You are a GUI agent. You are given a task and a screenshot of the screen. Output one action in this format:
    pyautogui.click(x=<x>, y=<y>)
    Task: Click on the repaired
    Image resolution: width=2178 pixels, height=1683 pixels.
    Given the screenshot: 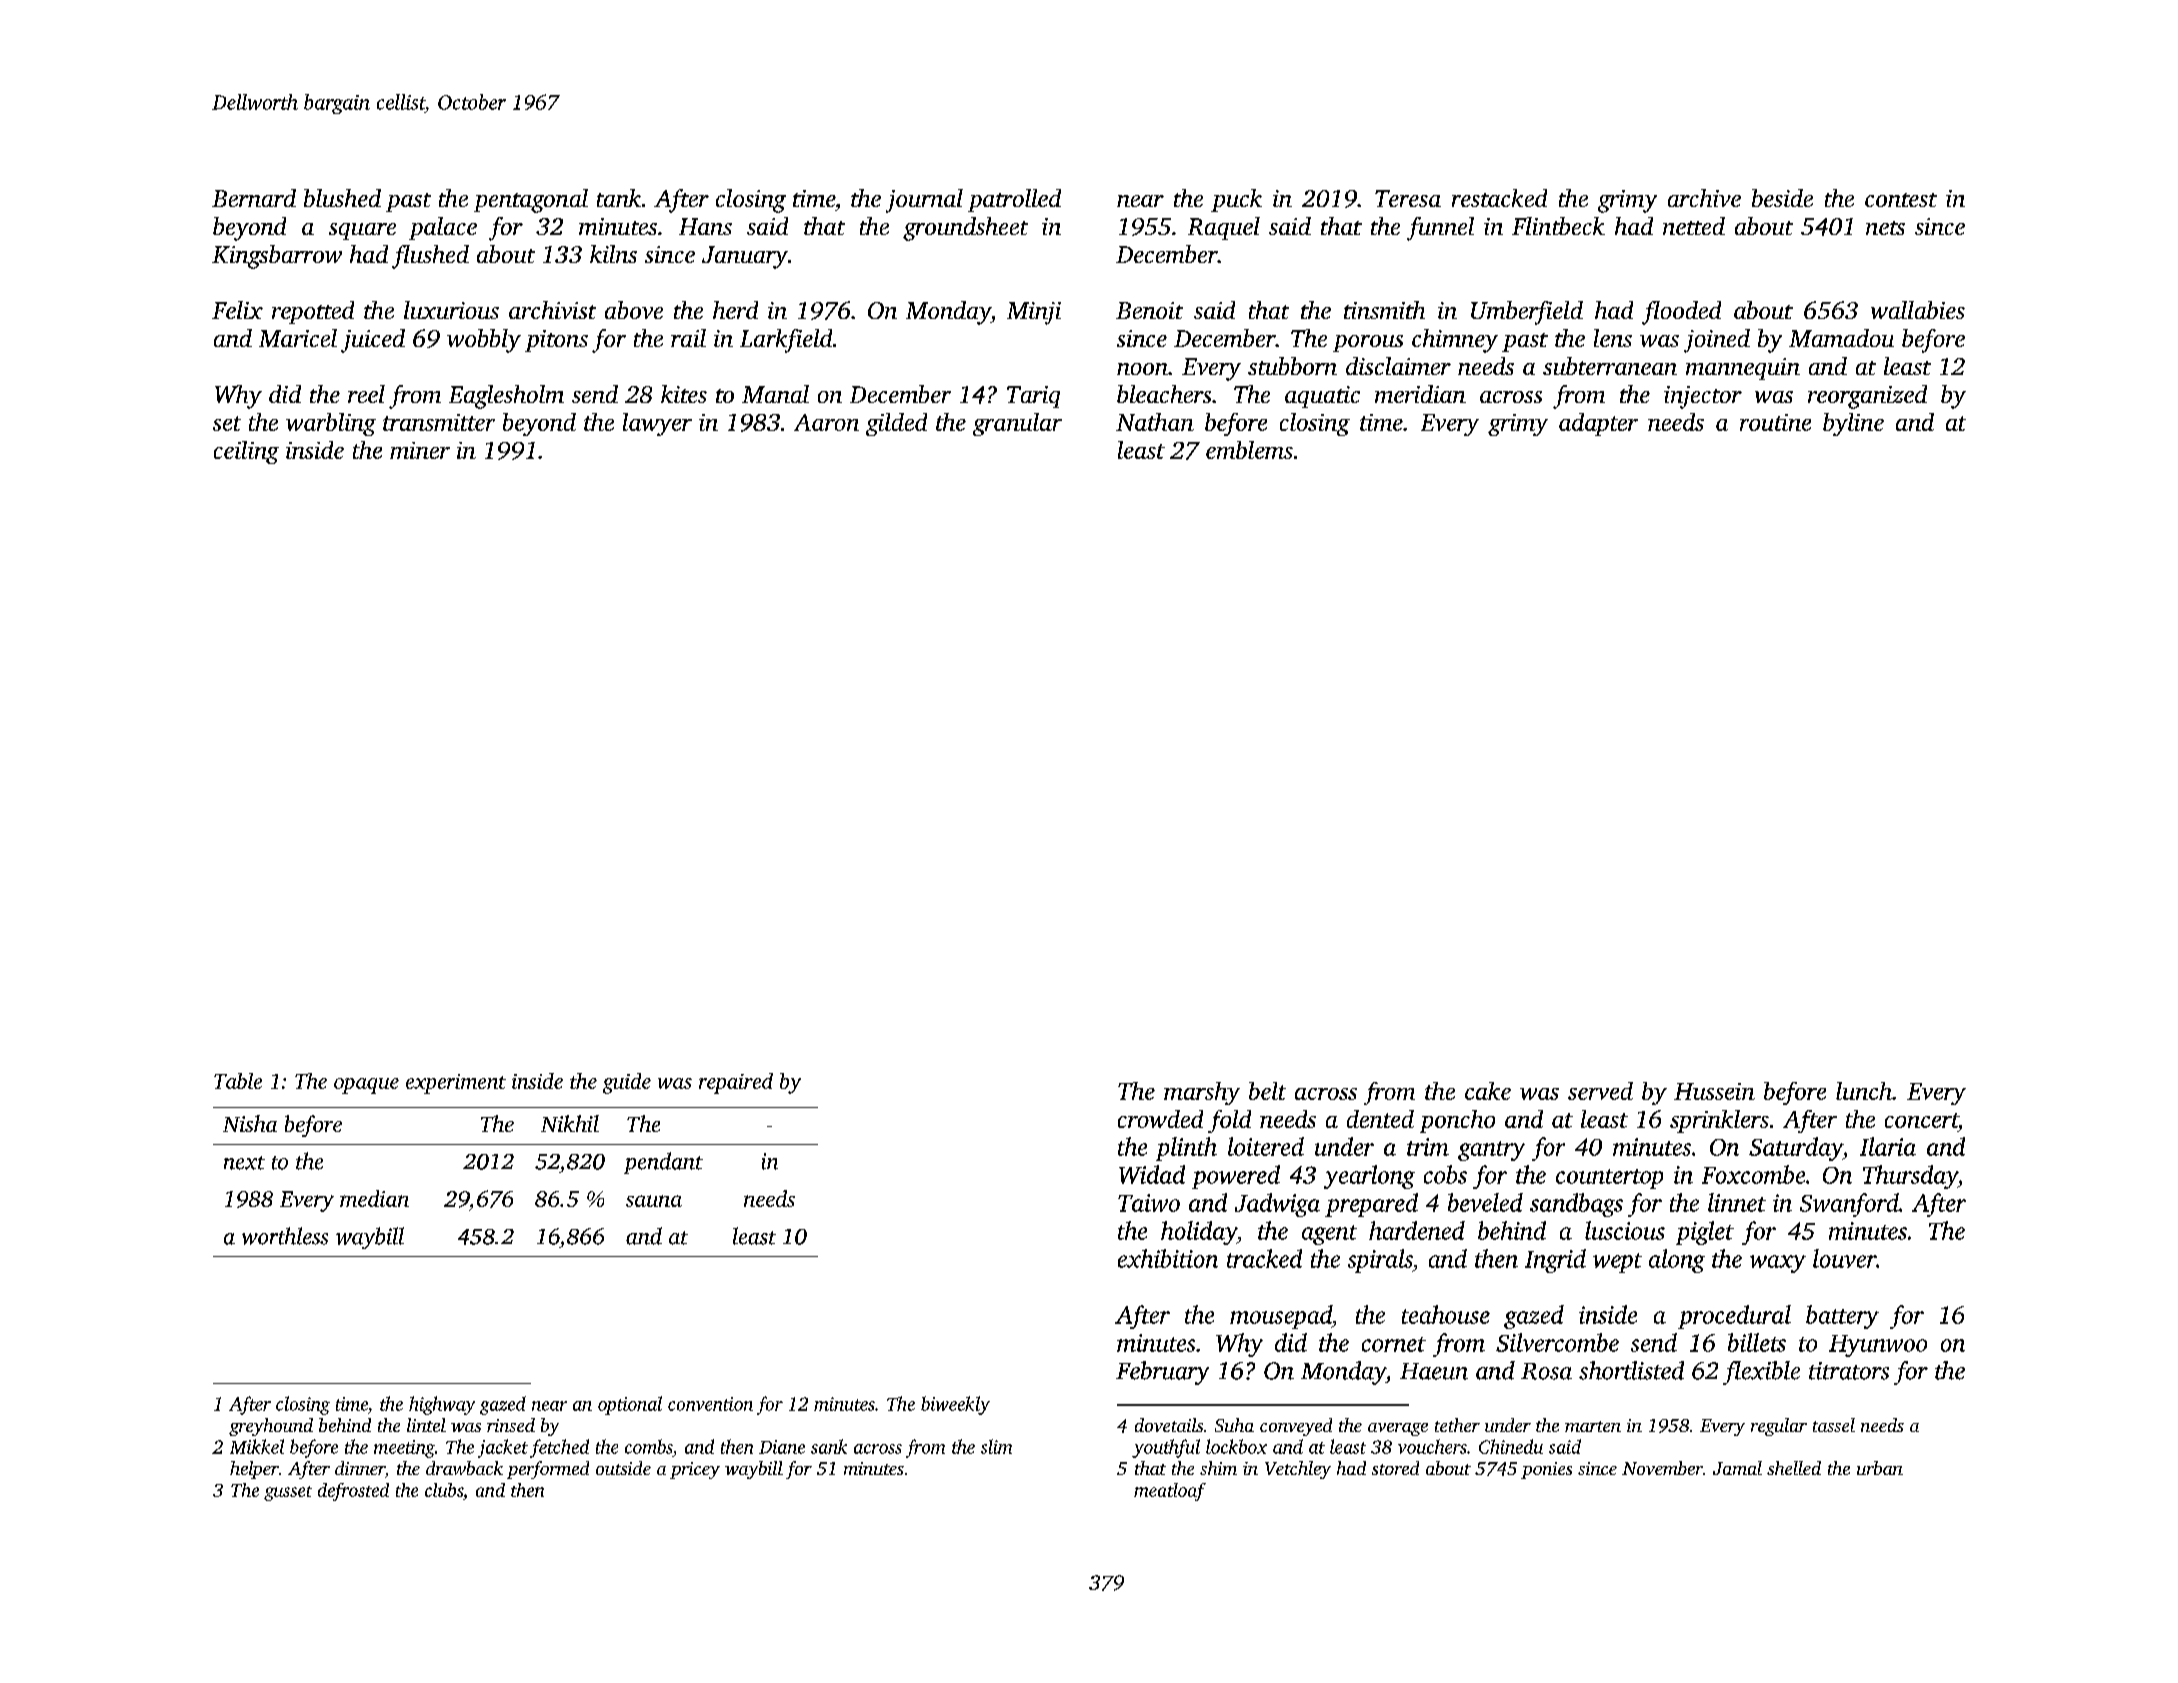 What is the action you would take?
    pyautogui.click(x=736, y=1083)
